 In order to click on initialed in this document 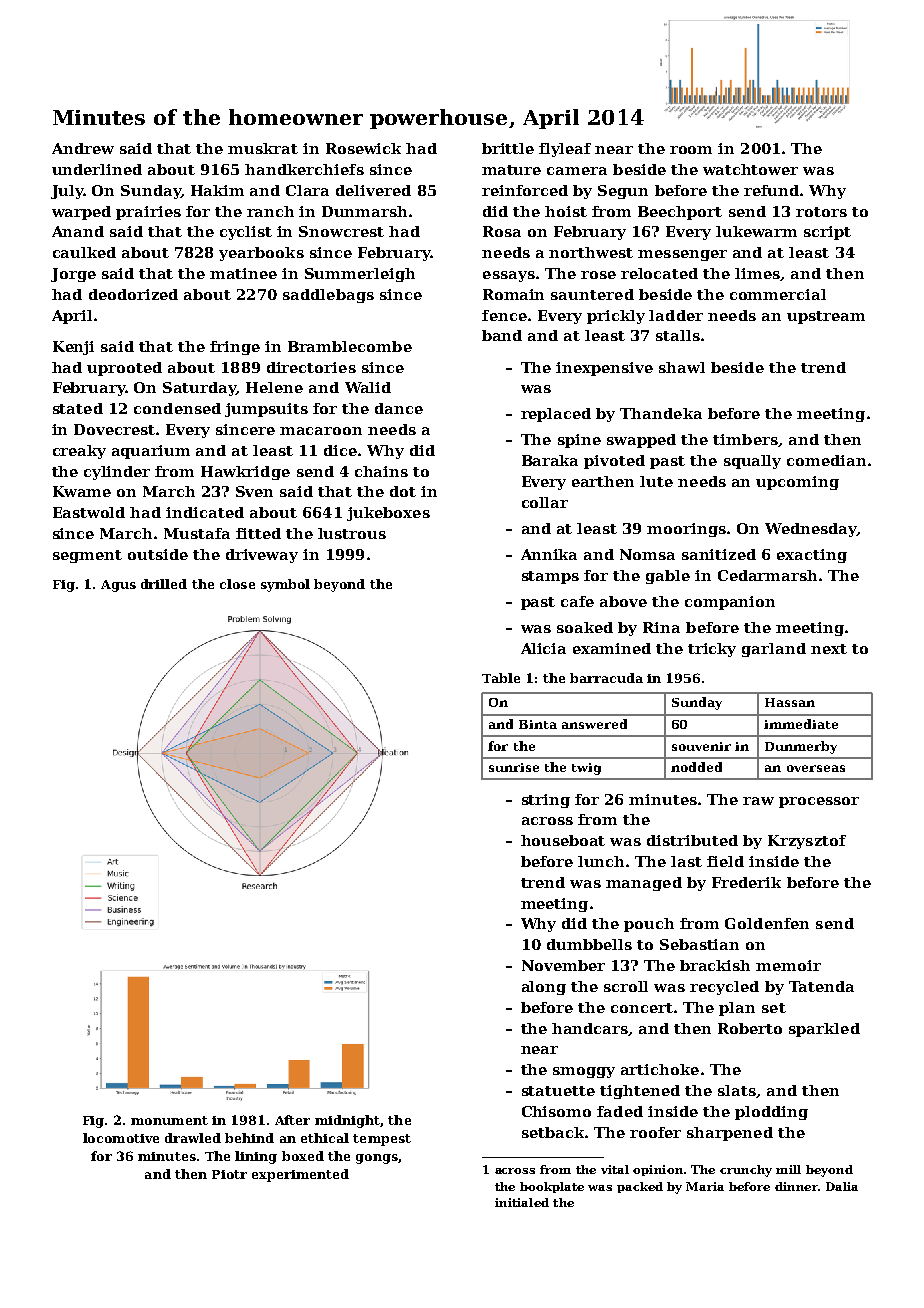, I will do `click(522, 1202)`.
